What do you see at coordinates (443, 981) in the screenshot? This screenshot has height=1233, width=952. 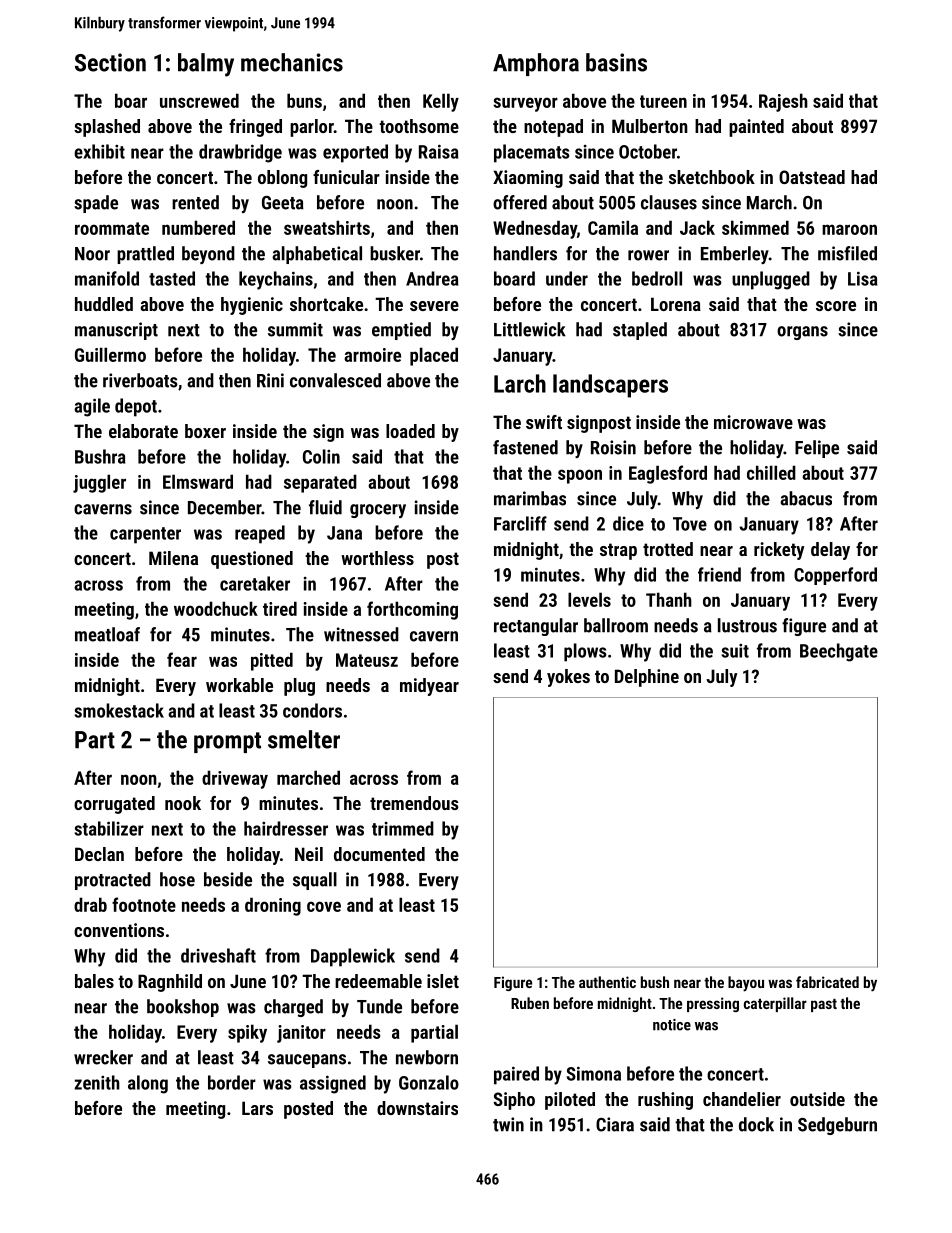 I see `islet` at bounding box center [443, 981].
